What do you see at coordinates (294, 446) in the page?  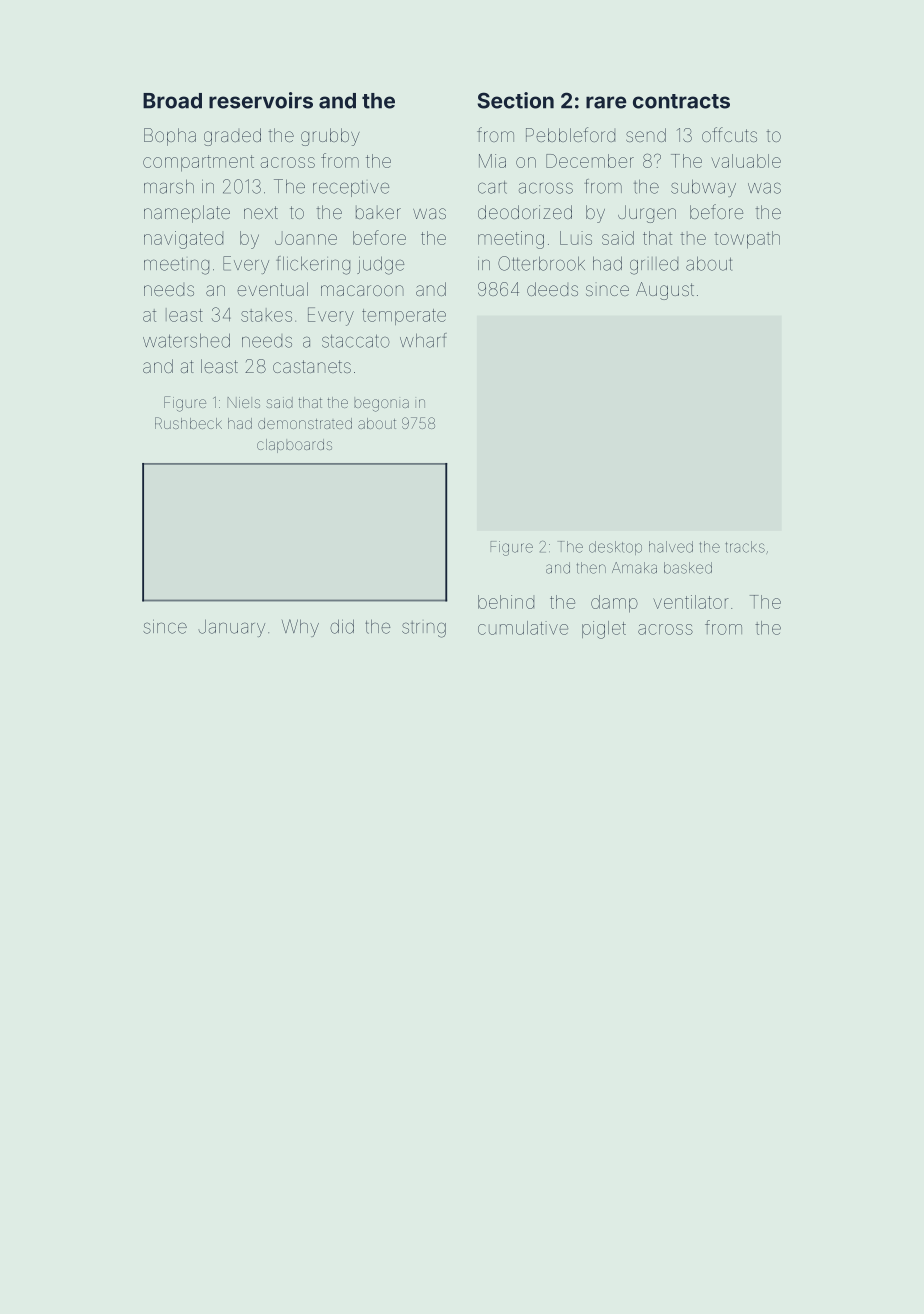 I see `clapboards` at bounding box center [294, 446].
